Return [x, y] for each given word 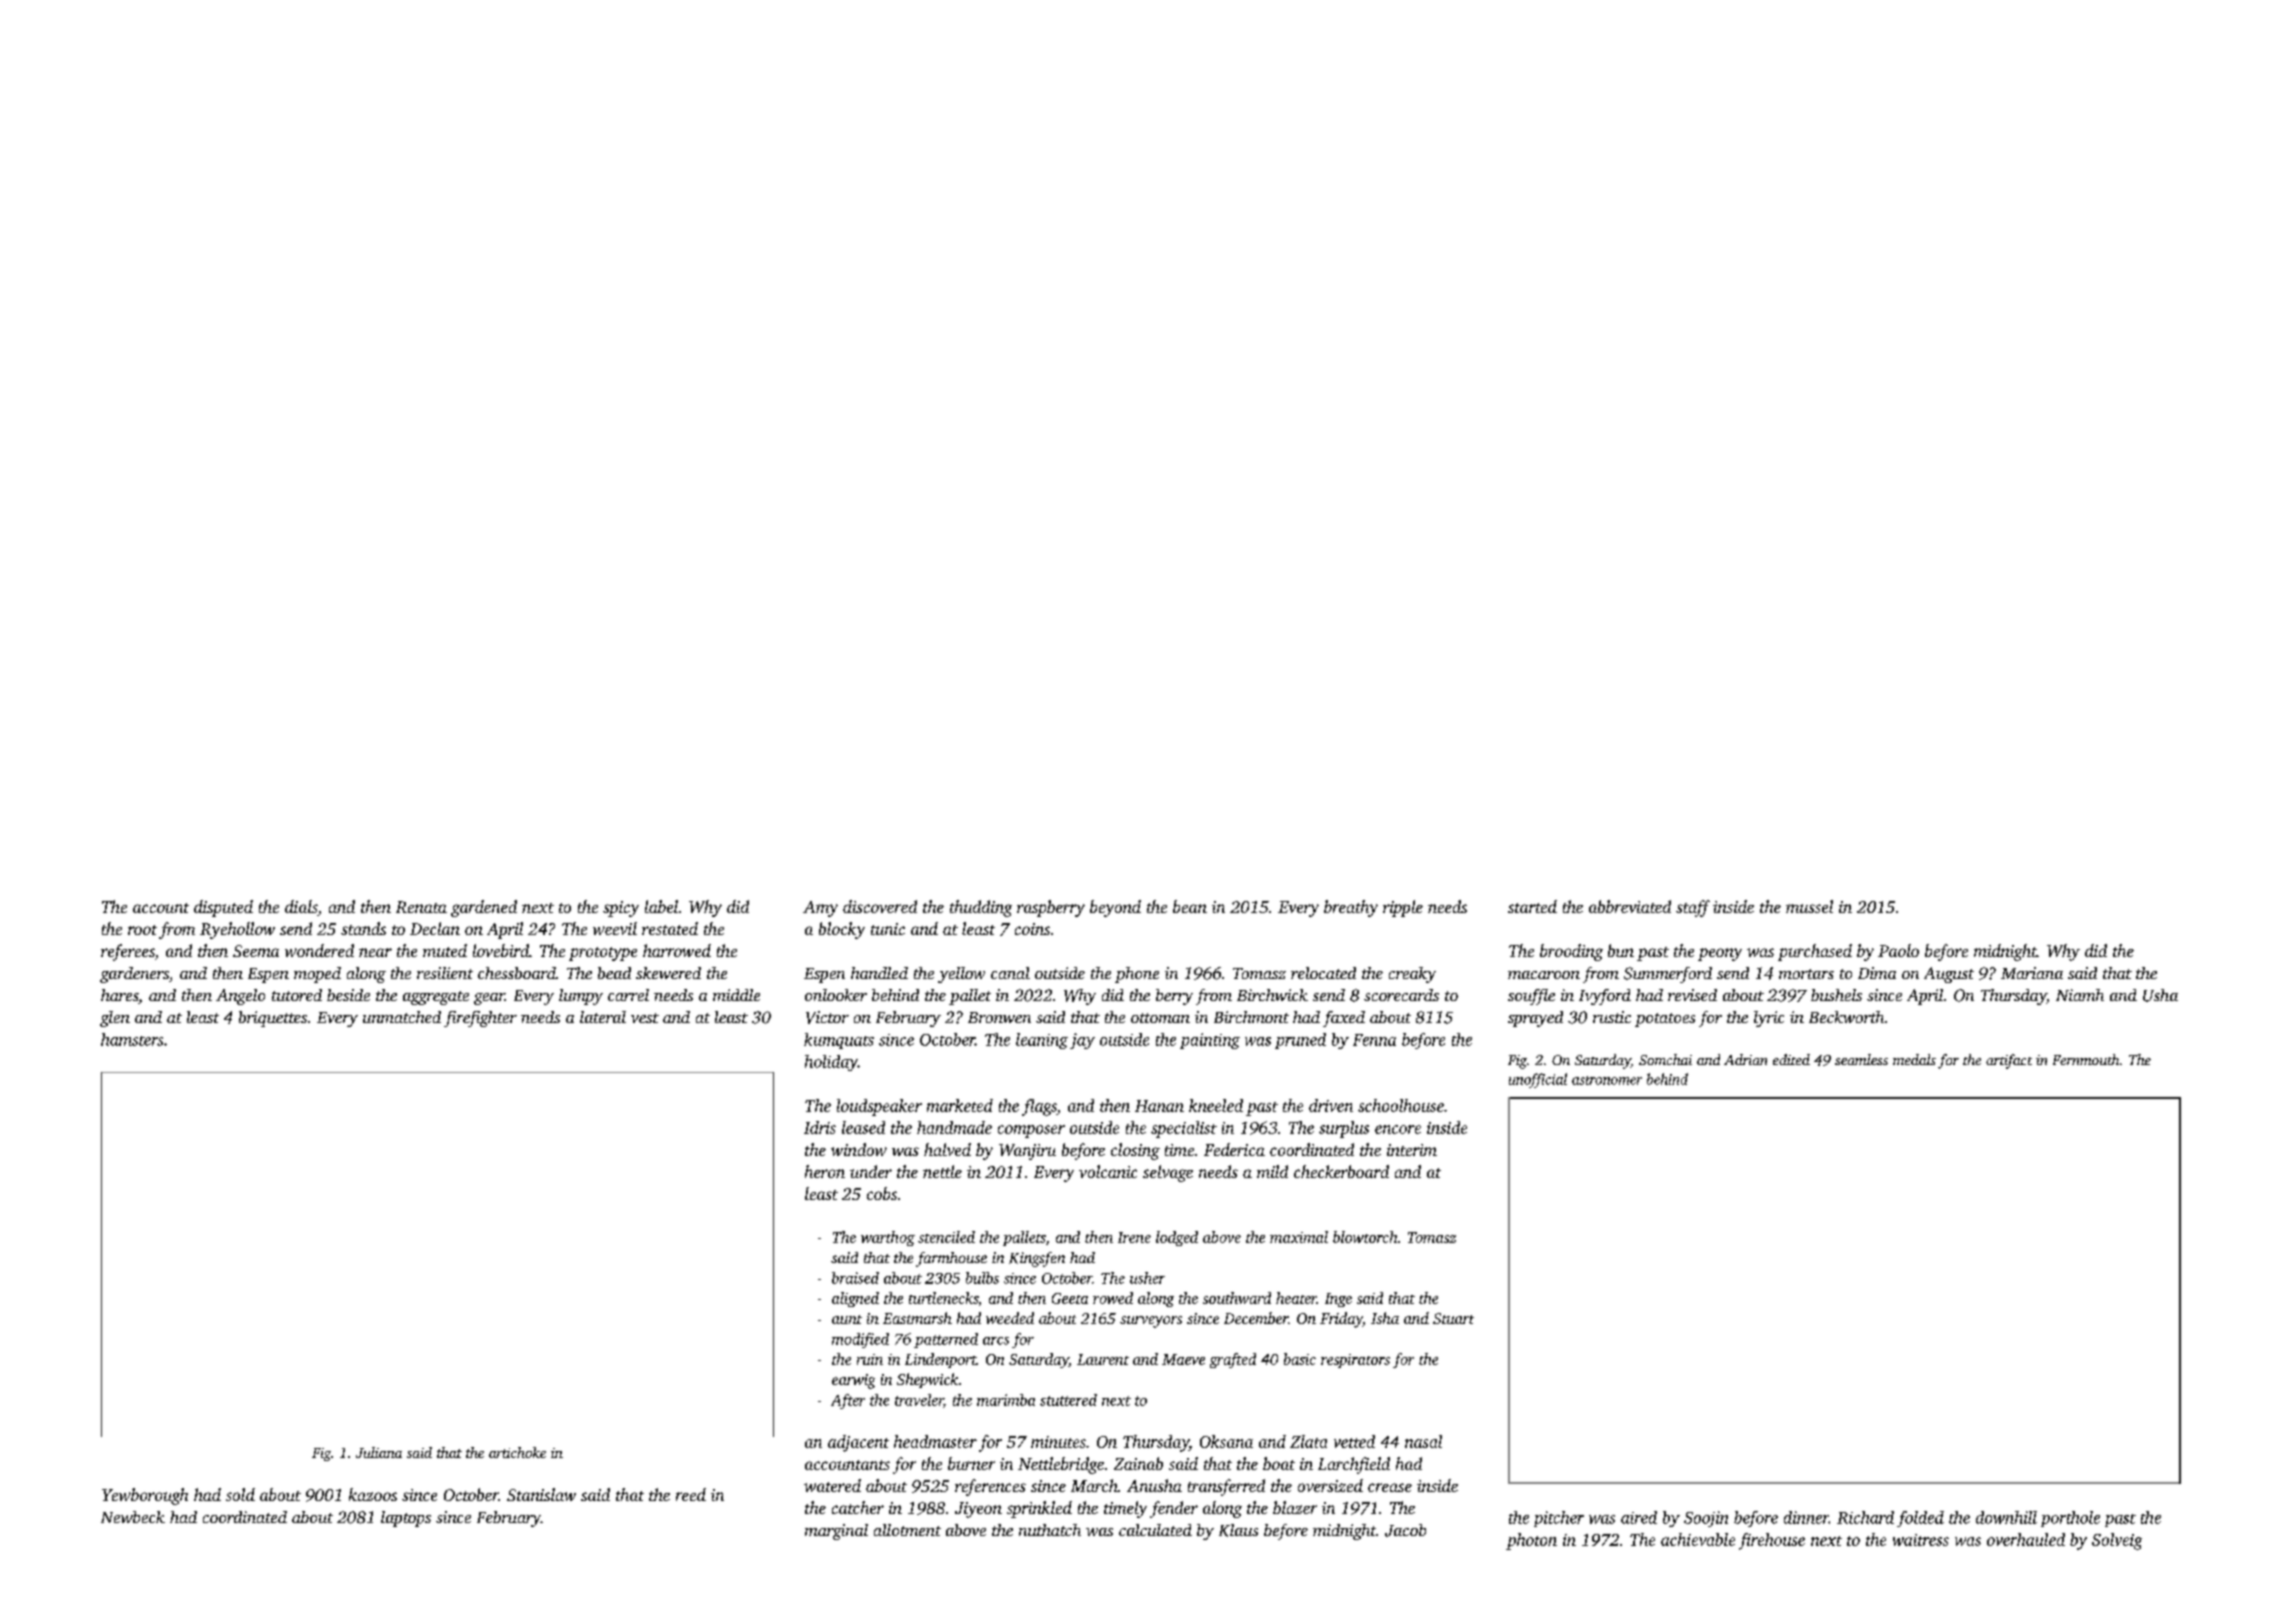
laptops [406, 1519]
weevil [615, 928]
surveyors [1151, 1322]
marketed [960, 1105]
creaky [1412, 975]
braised [855, 1278]
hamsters [132, 1039]
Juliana [379, 1452]
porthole [2070, 1519]
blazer [1295, 1507]
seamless [1861, 1059]
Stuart [1453, 1318]
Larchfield [1354, 1465]
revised [1692, 995]
